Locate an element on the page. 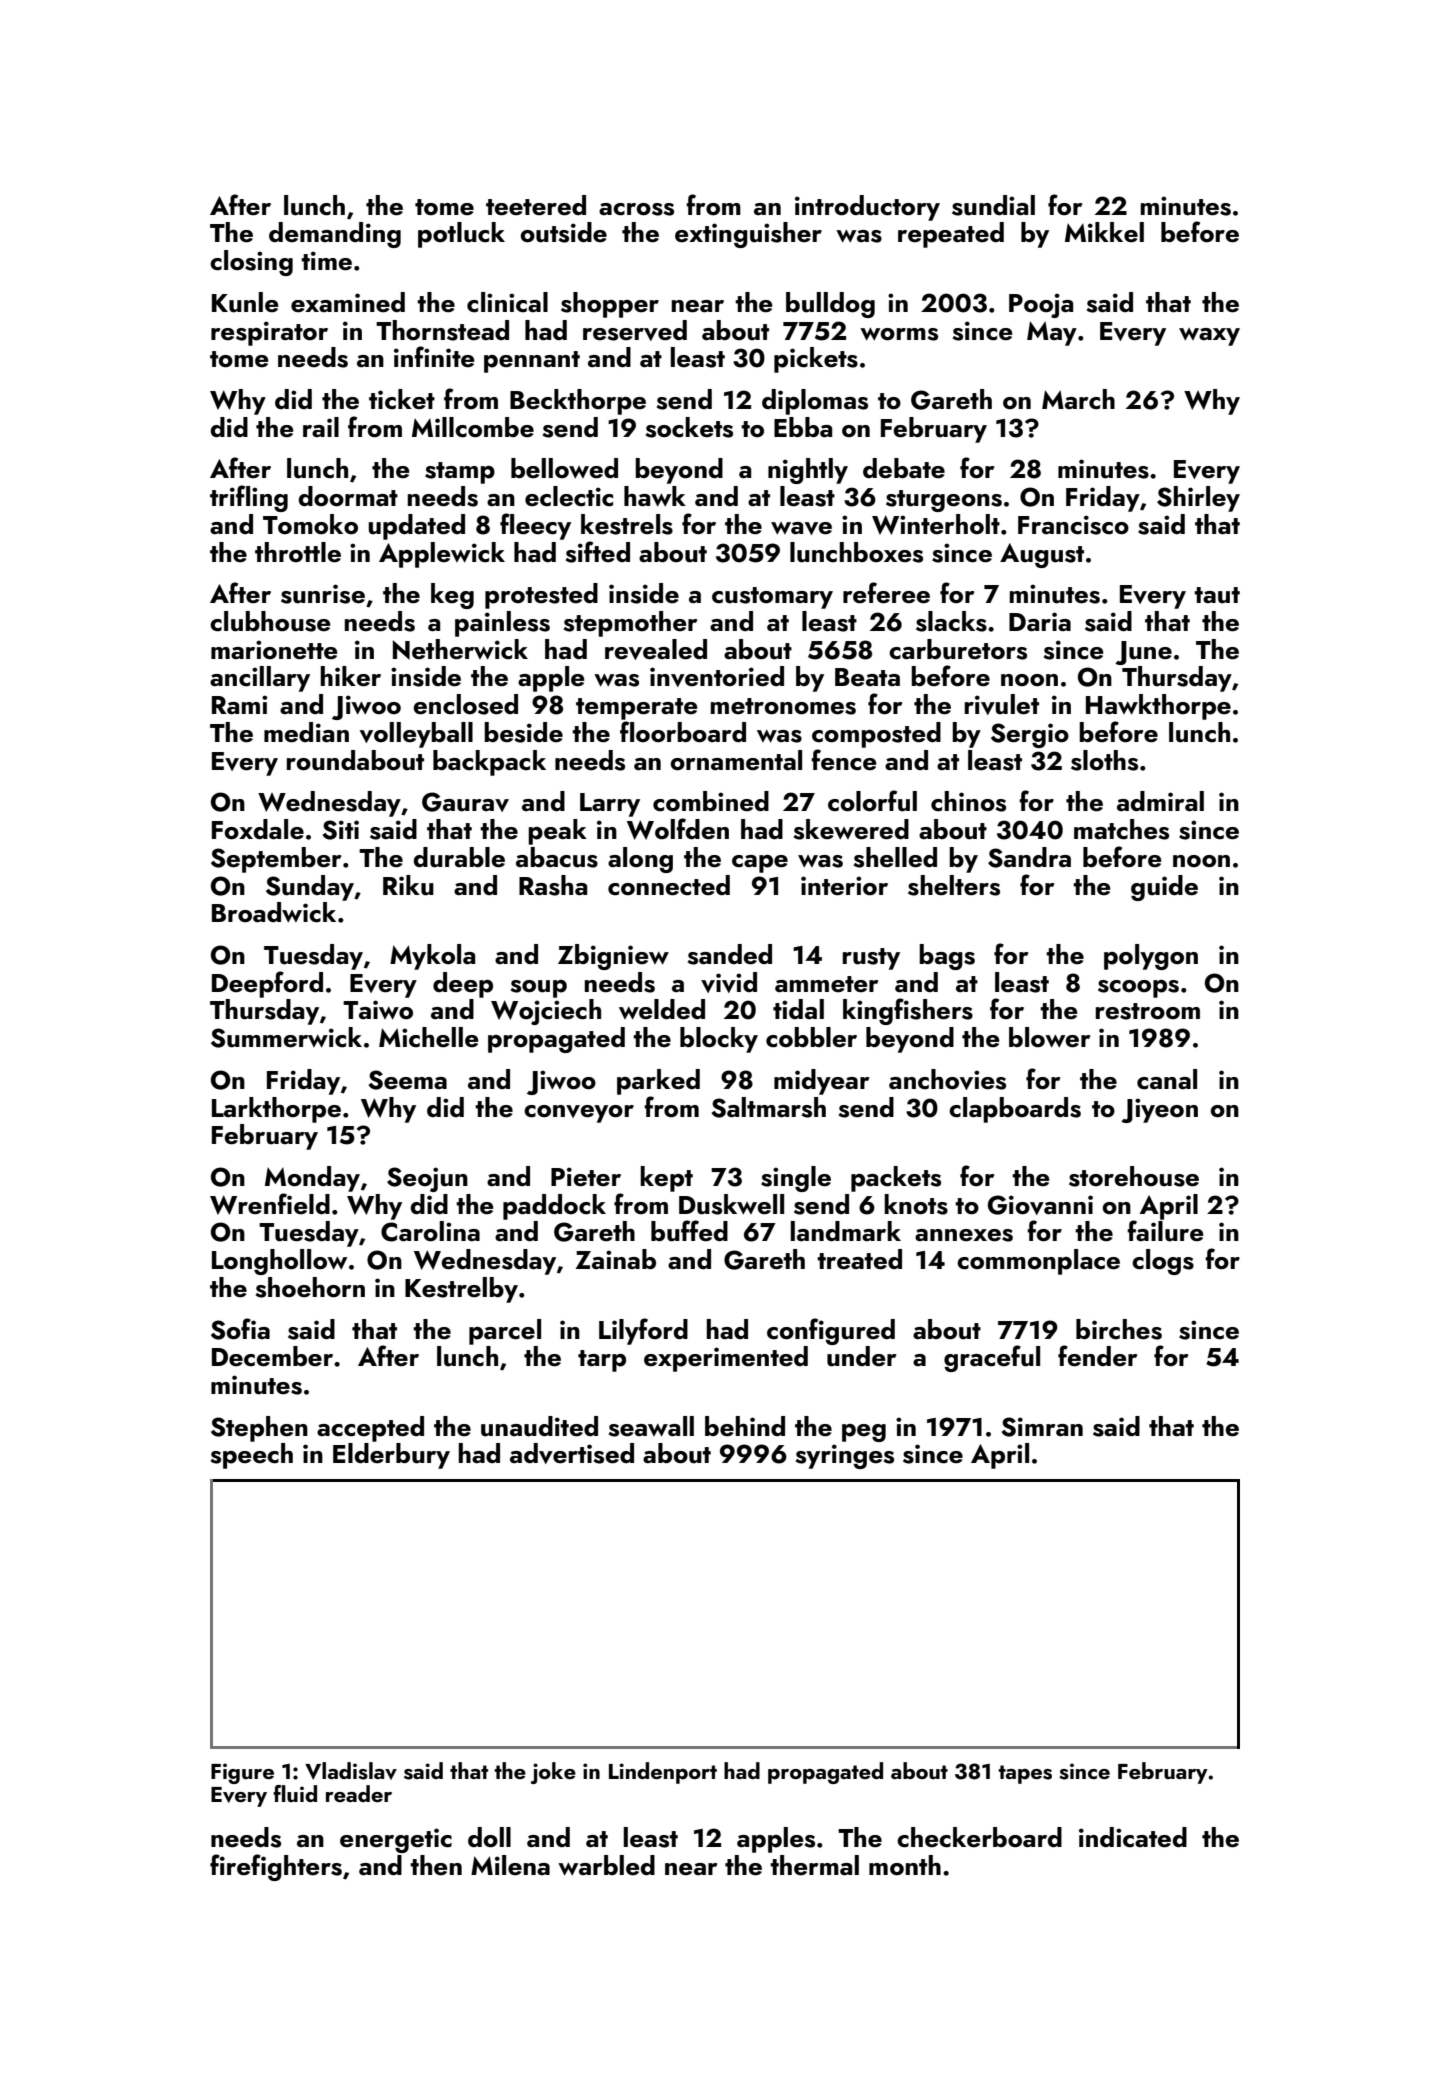  advertised is located at coordinates (572, 1453).
